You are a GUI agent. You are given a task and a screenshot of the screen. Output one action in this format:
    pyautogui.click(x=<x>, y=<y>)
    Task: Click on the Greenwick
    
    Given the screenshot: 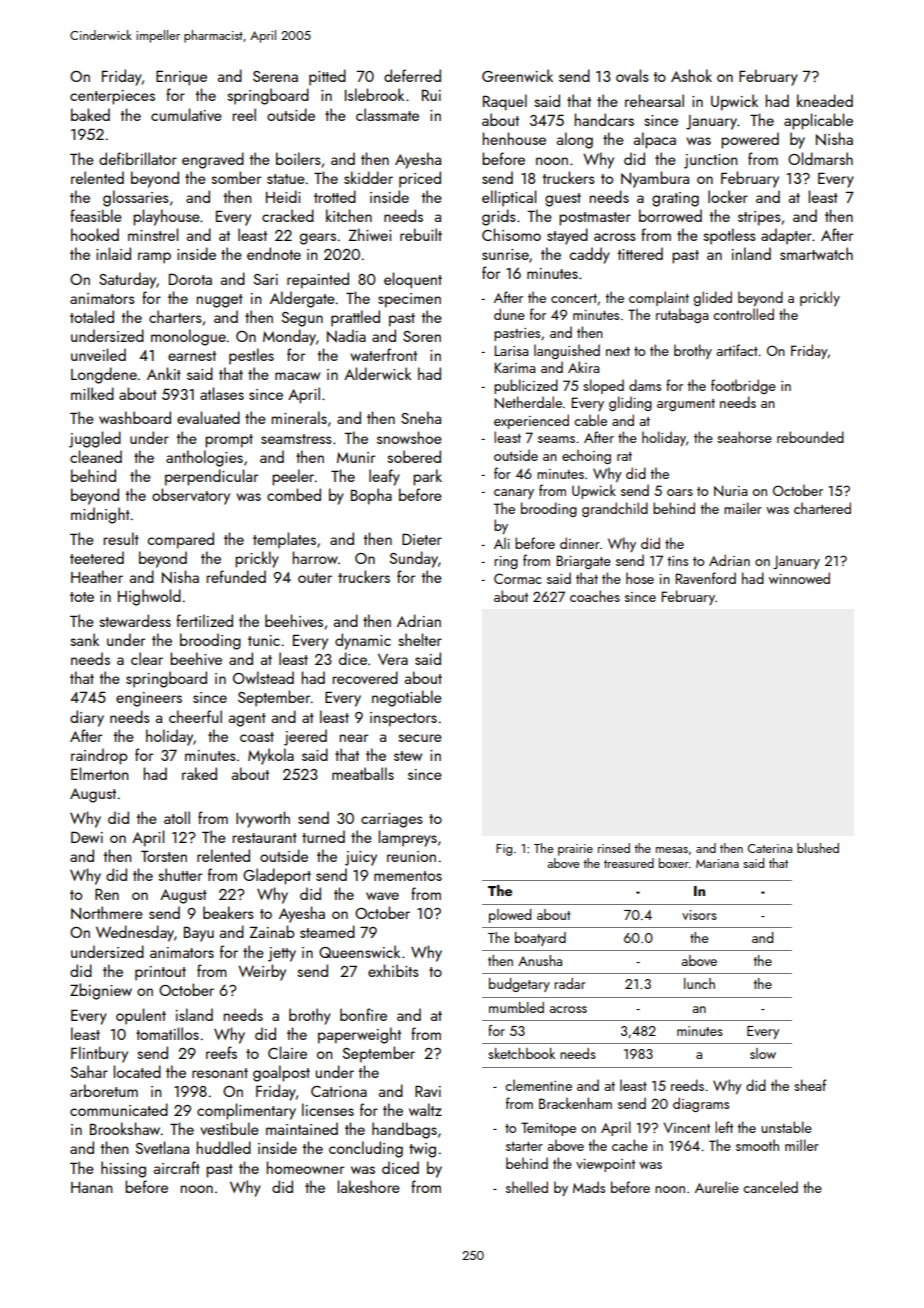 What is the action you would take?
    pyautogui.click(x=517, y=75)
